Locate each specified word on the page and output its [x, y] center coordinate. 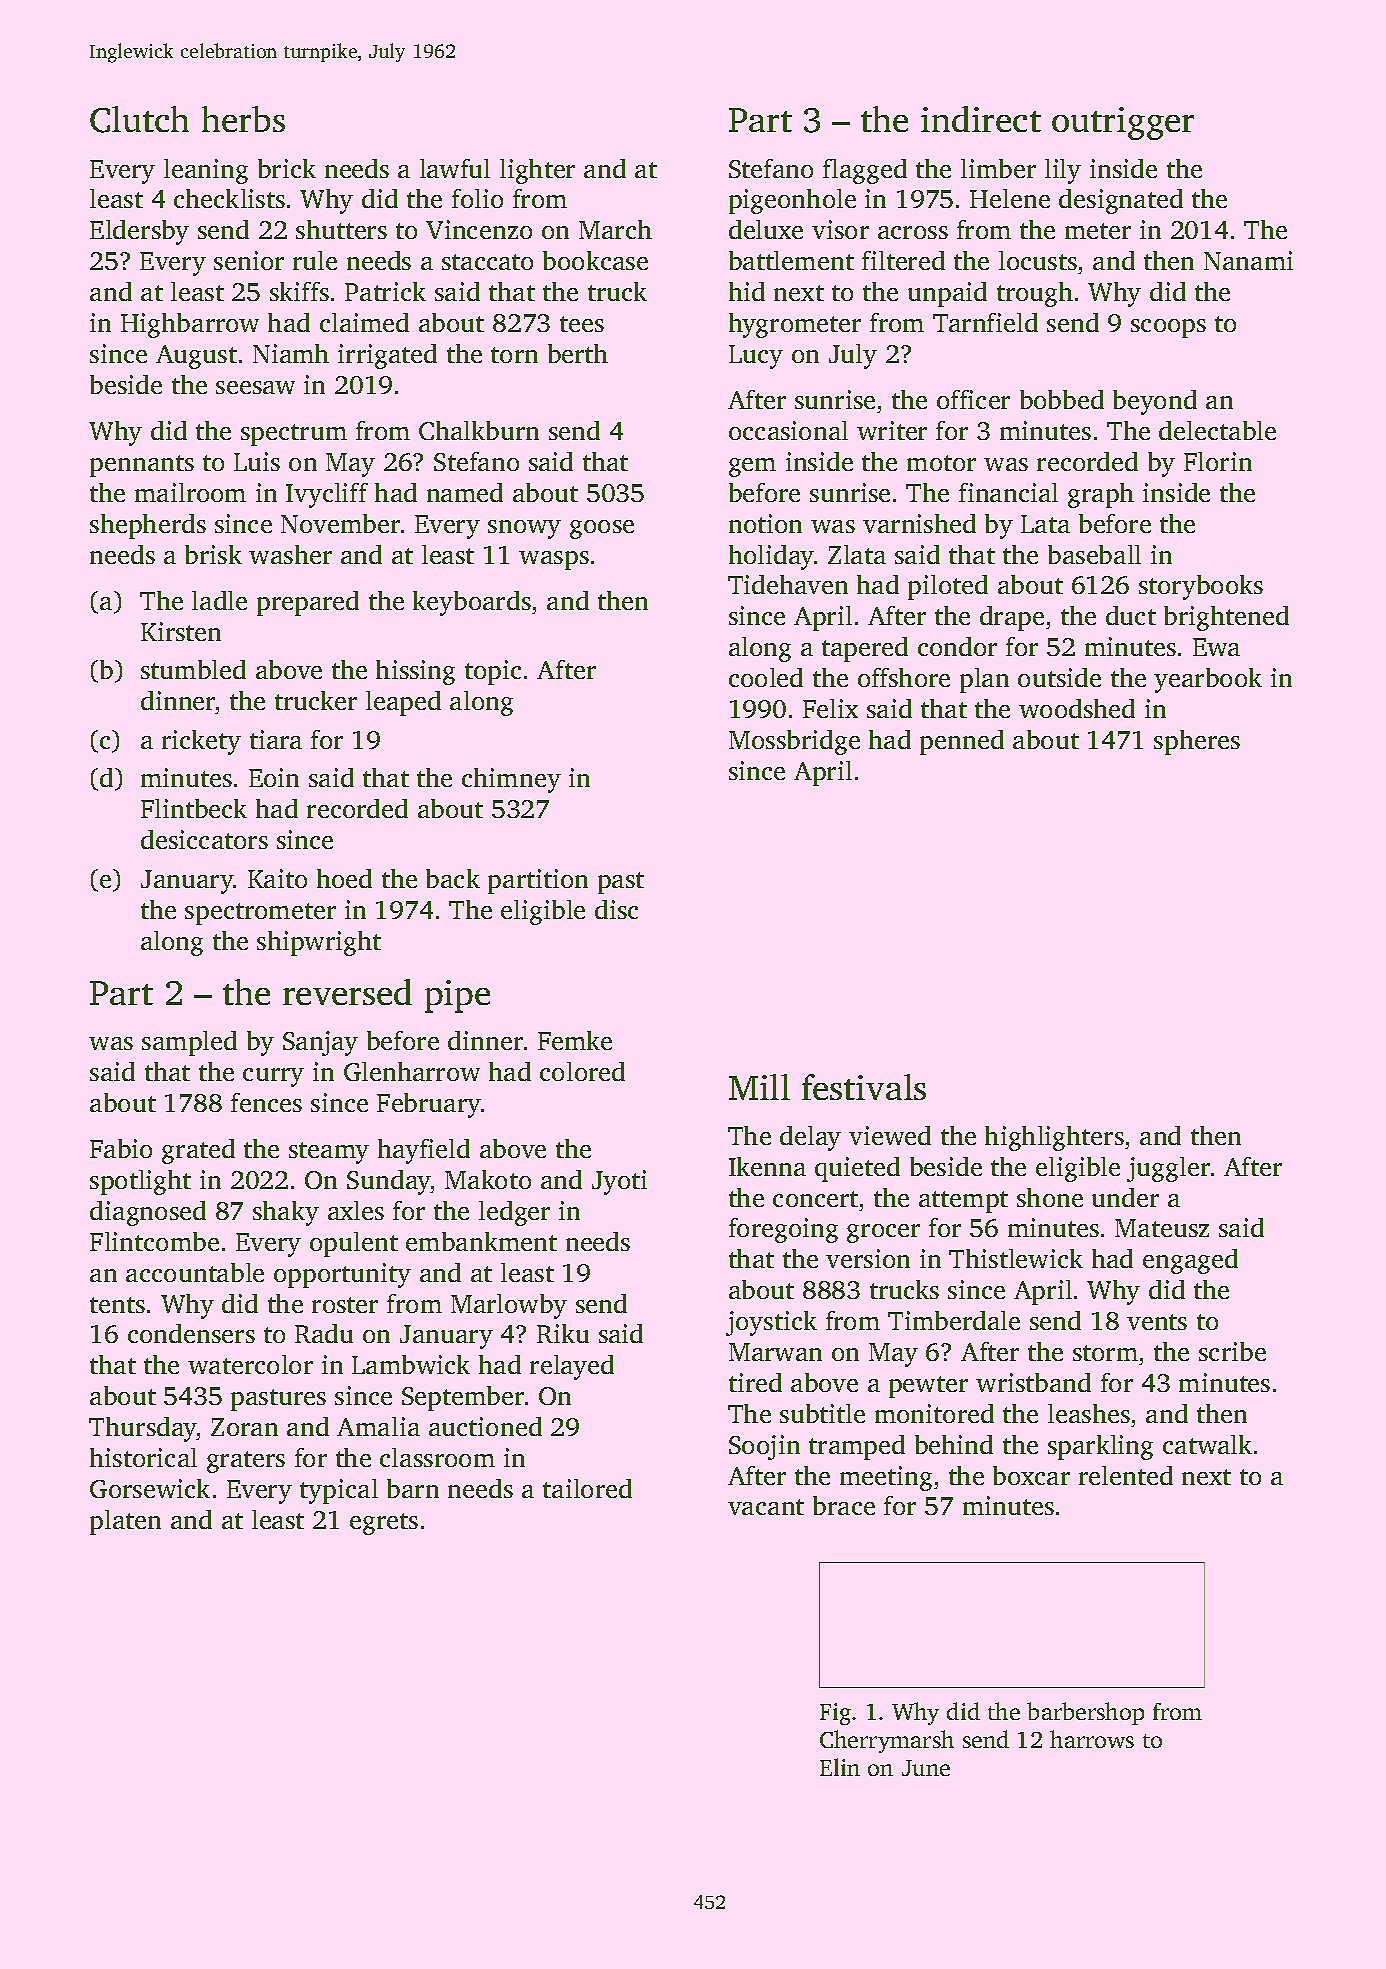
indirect [981, 119]
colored [582, 1071]
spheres [1197, 742]
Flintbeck [194, 808]
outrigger [1123, 123]
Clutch [139, 119]
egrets [384, 1524]
